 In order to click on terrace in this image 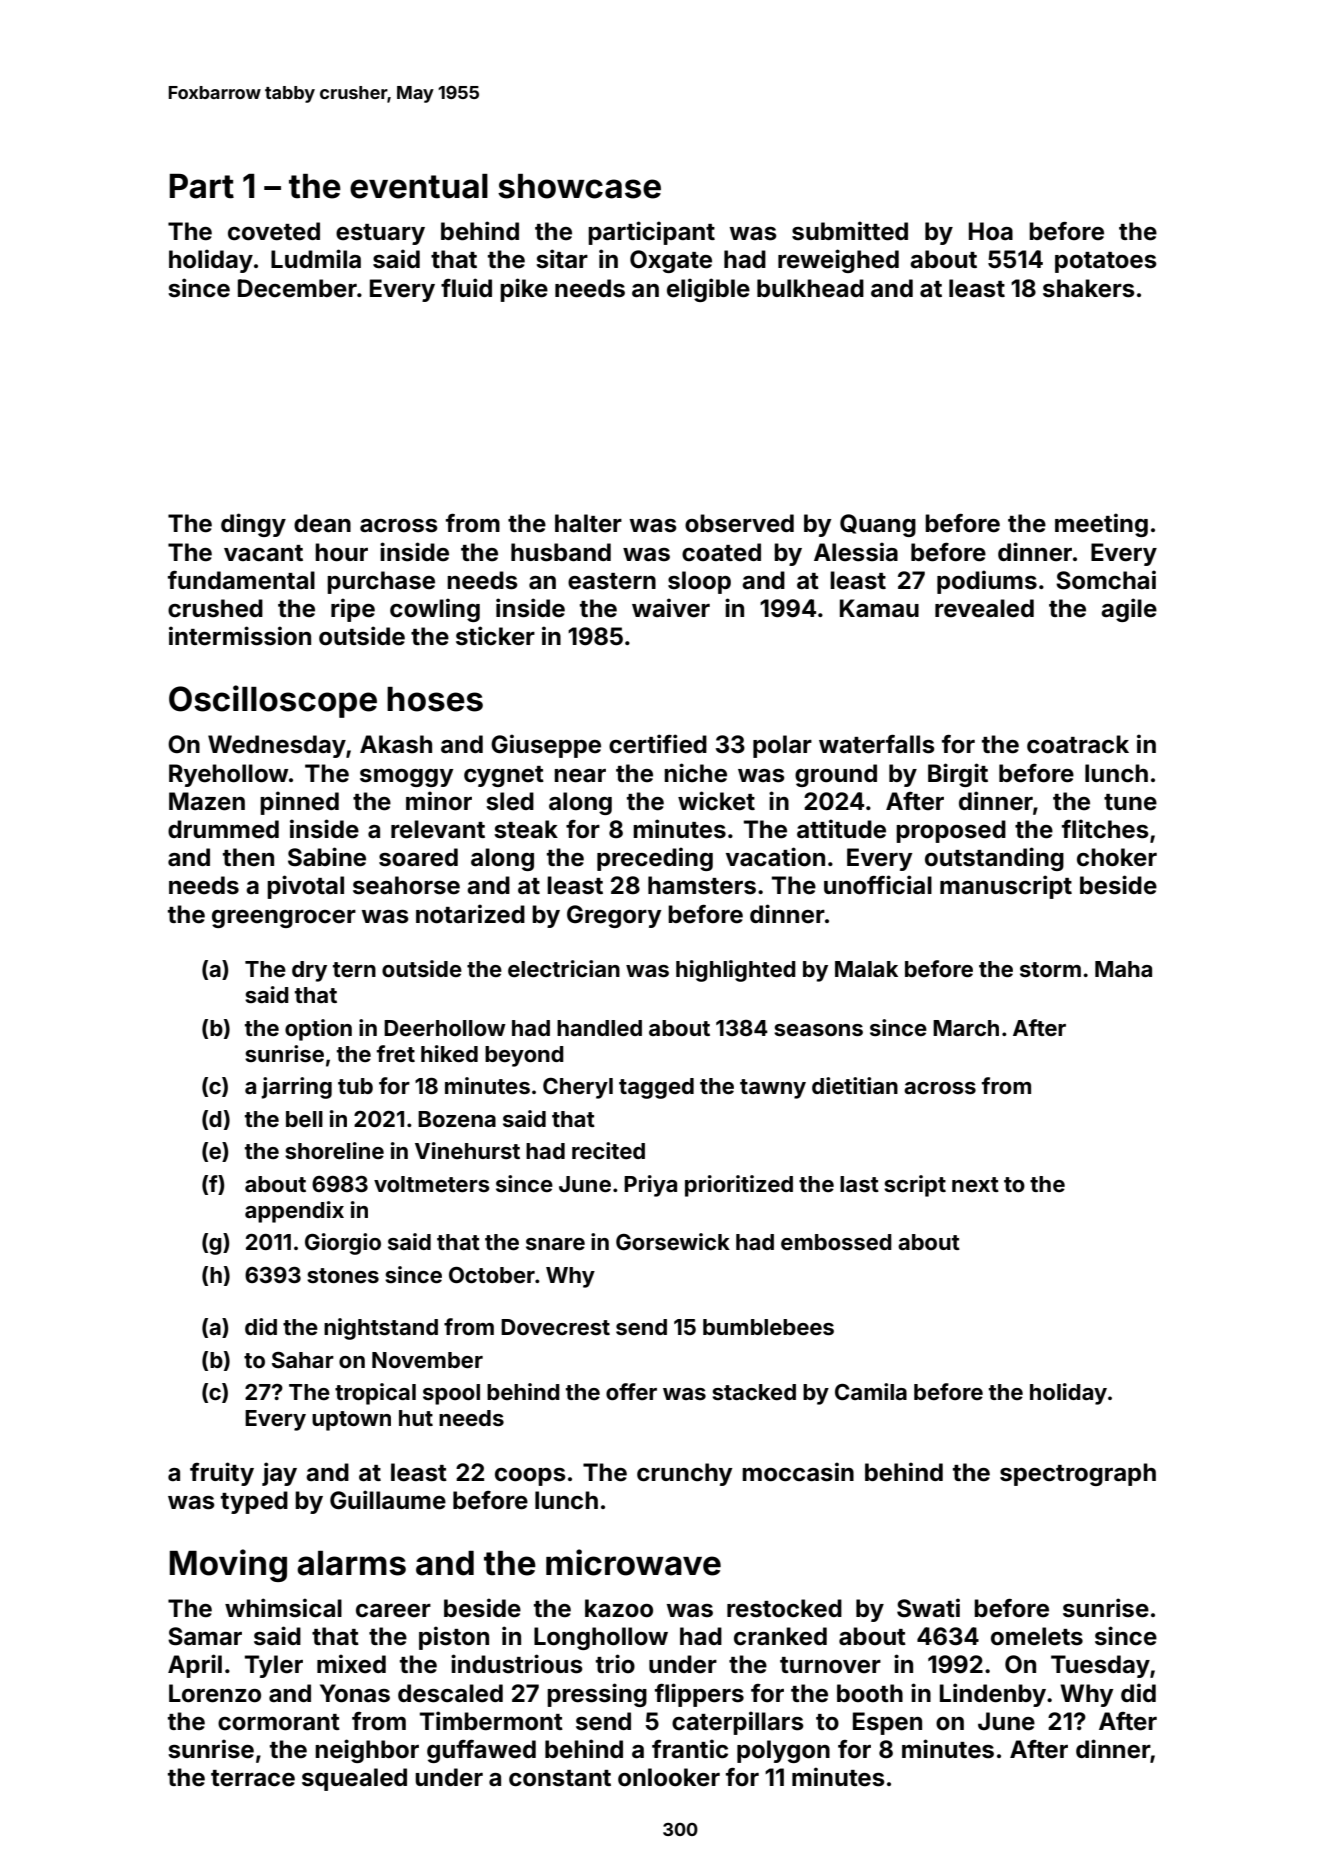, I will do `click(253, 1778)`.
